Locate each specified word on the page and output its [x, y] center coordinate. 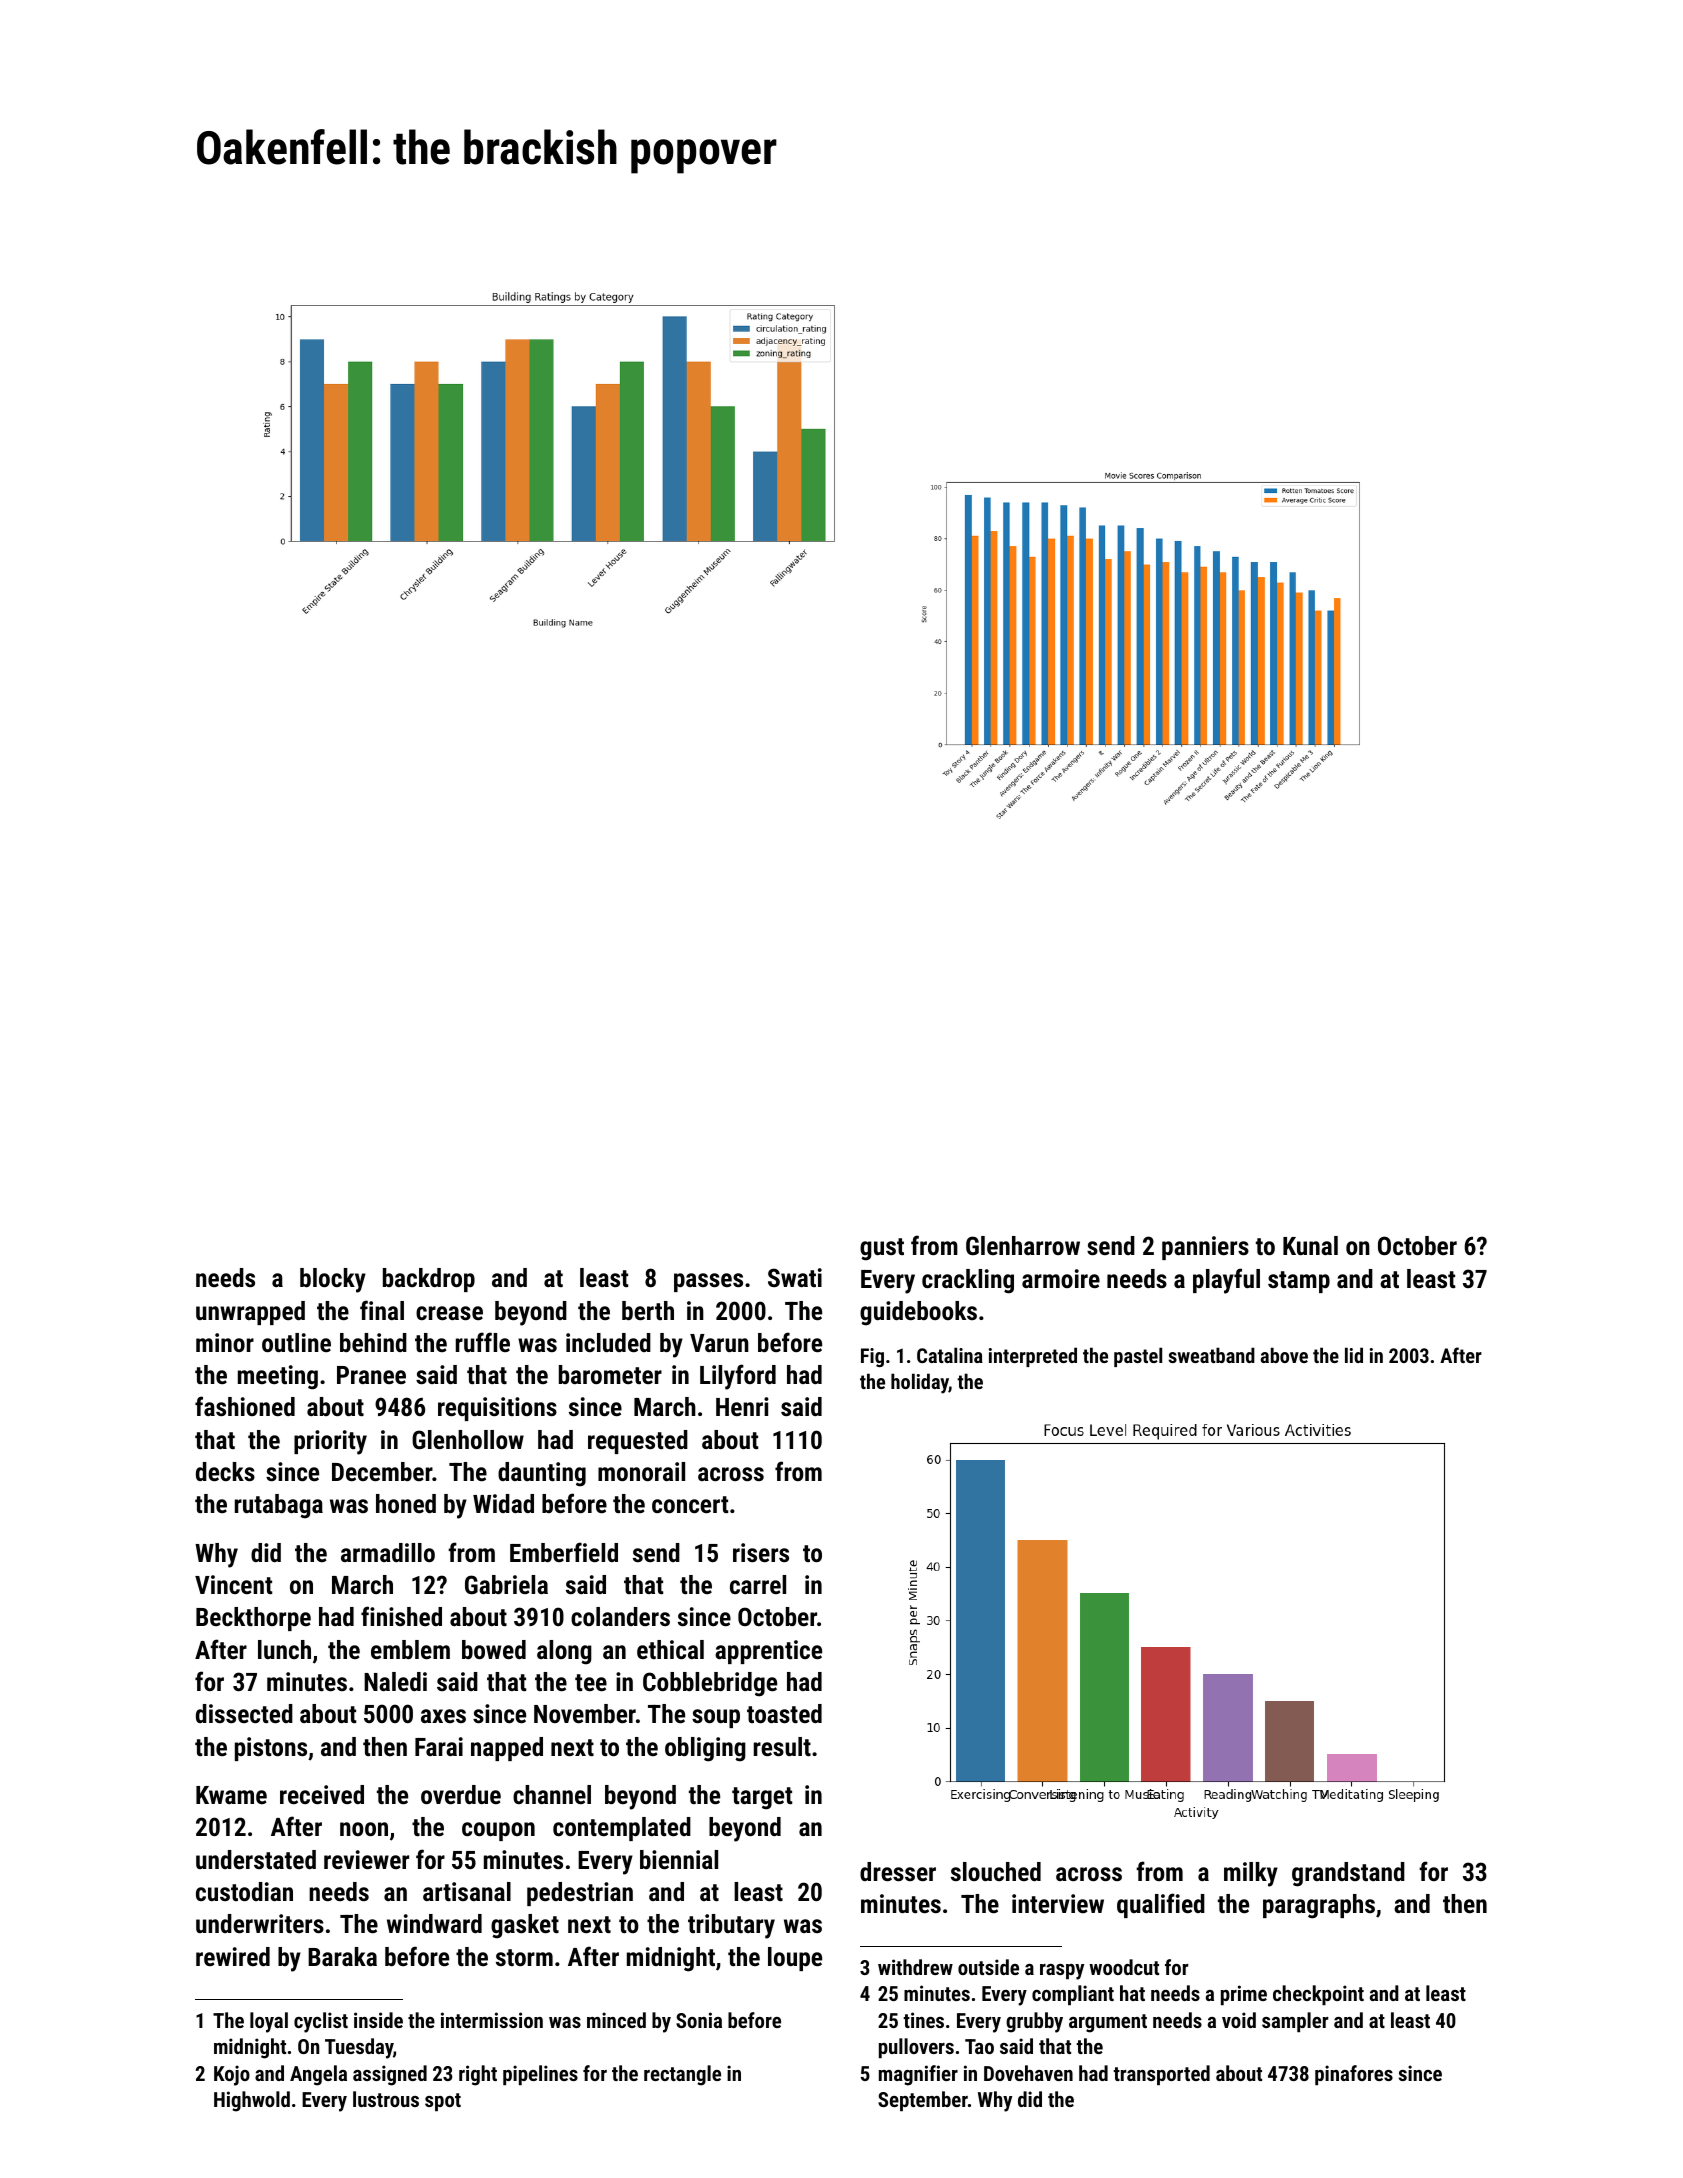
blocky [333, 1280]
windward [434, 1923]
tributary [731, 1926]
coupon [498, 1831]
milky [1251, 1874]
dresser [898, 1871]
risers [761, 1552]
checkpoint [1318, 1995]
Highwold [252, 2101]
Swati [795, 1277]
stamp [1299, 1282]
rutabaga [279, 1506]
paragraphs [1319, 1906]
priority [330, 1442]
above [1284, 1355]
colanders [620, 1616]
